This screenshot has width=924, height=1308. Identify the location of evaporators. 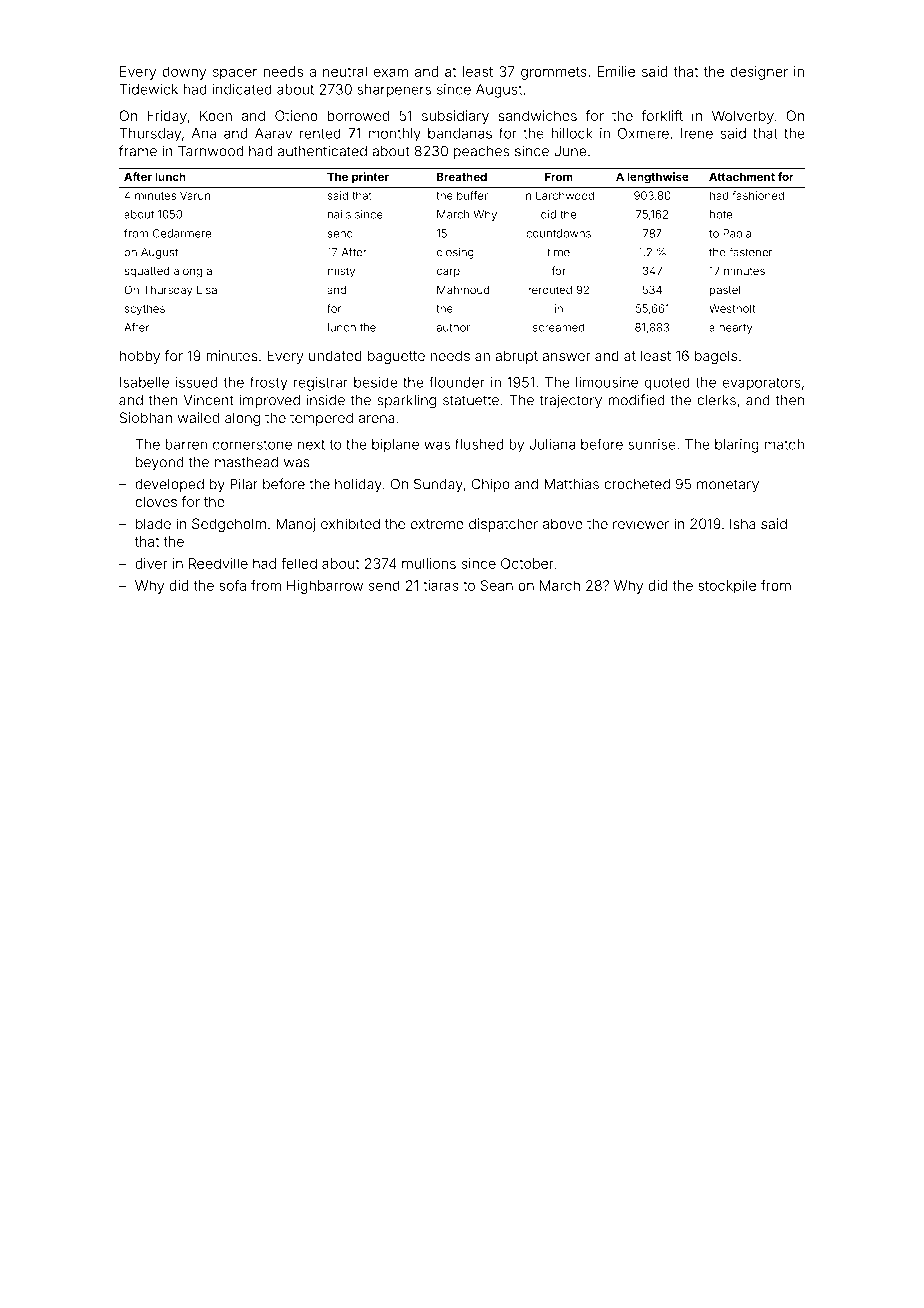
(762, 384).
